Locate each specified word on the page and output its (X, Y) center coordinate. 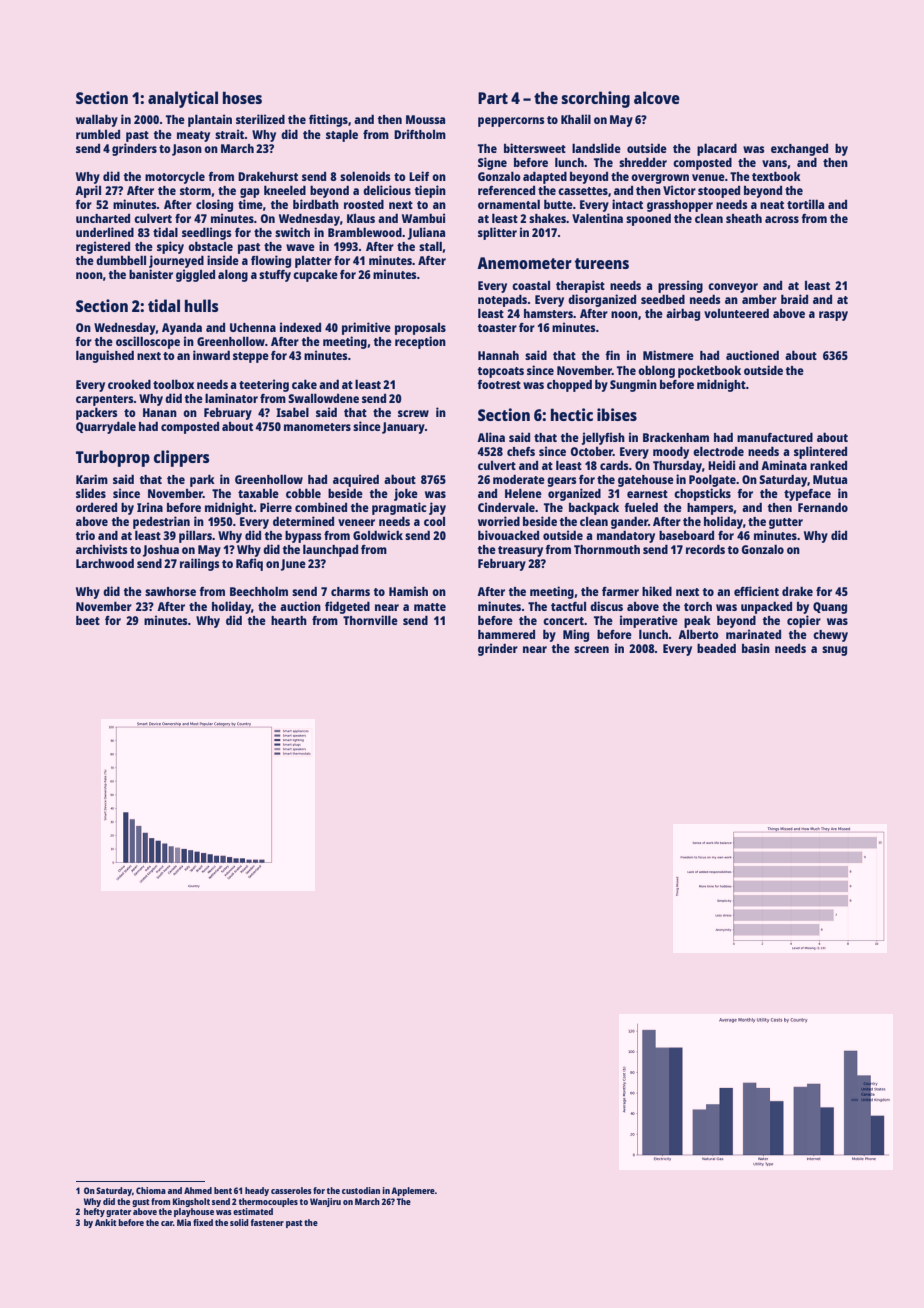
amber (759, 299)
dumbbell (121, 260)
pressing (680, 286)
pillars (195, 536)
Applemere (413, 1191)
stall (430, 246)
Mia (184, 1222)
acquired (356, 480)
